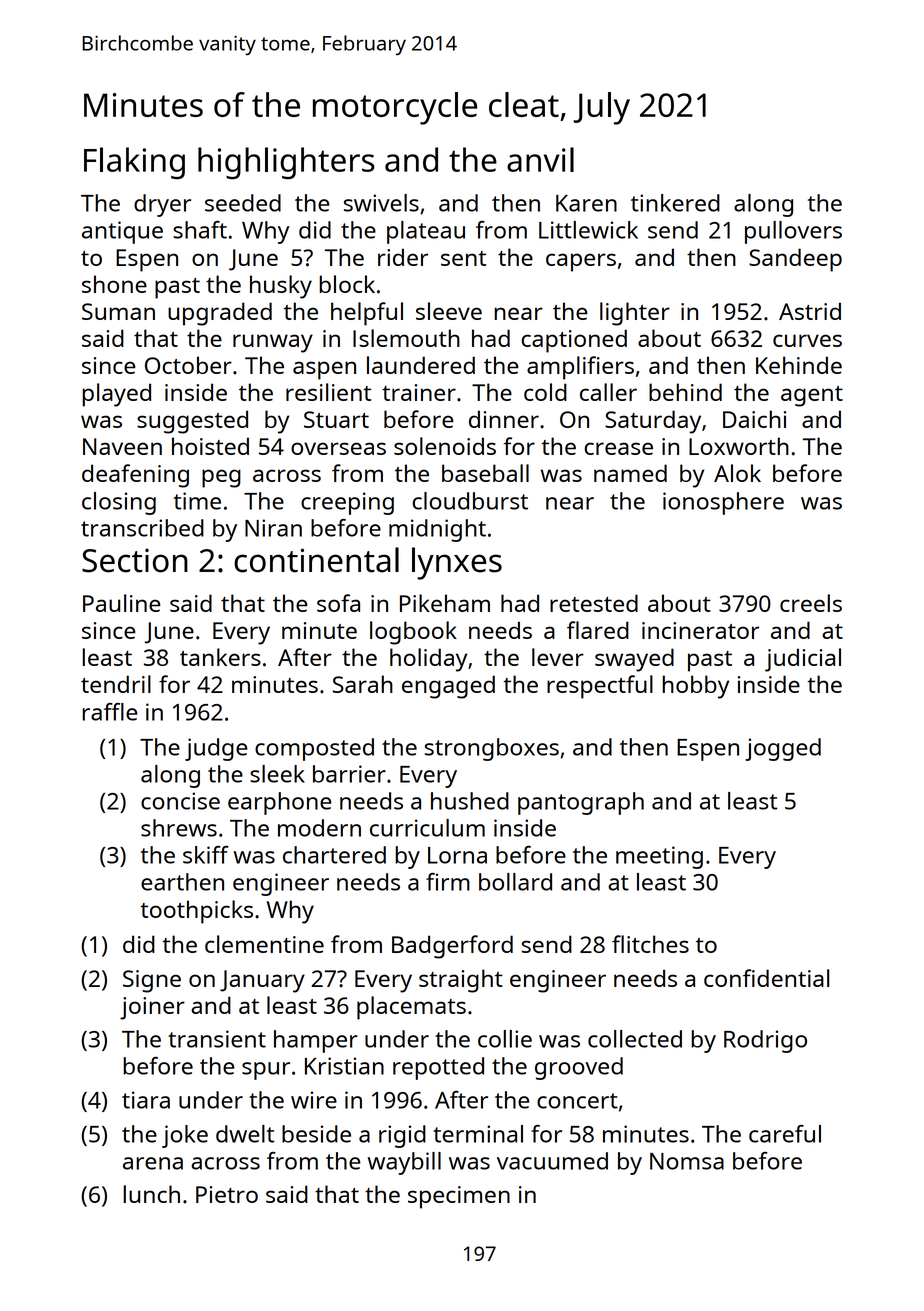  What do you see at coordinates (540, 159) in the screenshot?
I see `anvil` at bounding box center [540, 159].
